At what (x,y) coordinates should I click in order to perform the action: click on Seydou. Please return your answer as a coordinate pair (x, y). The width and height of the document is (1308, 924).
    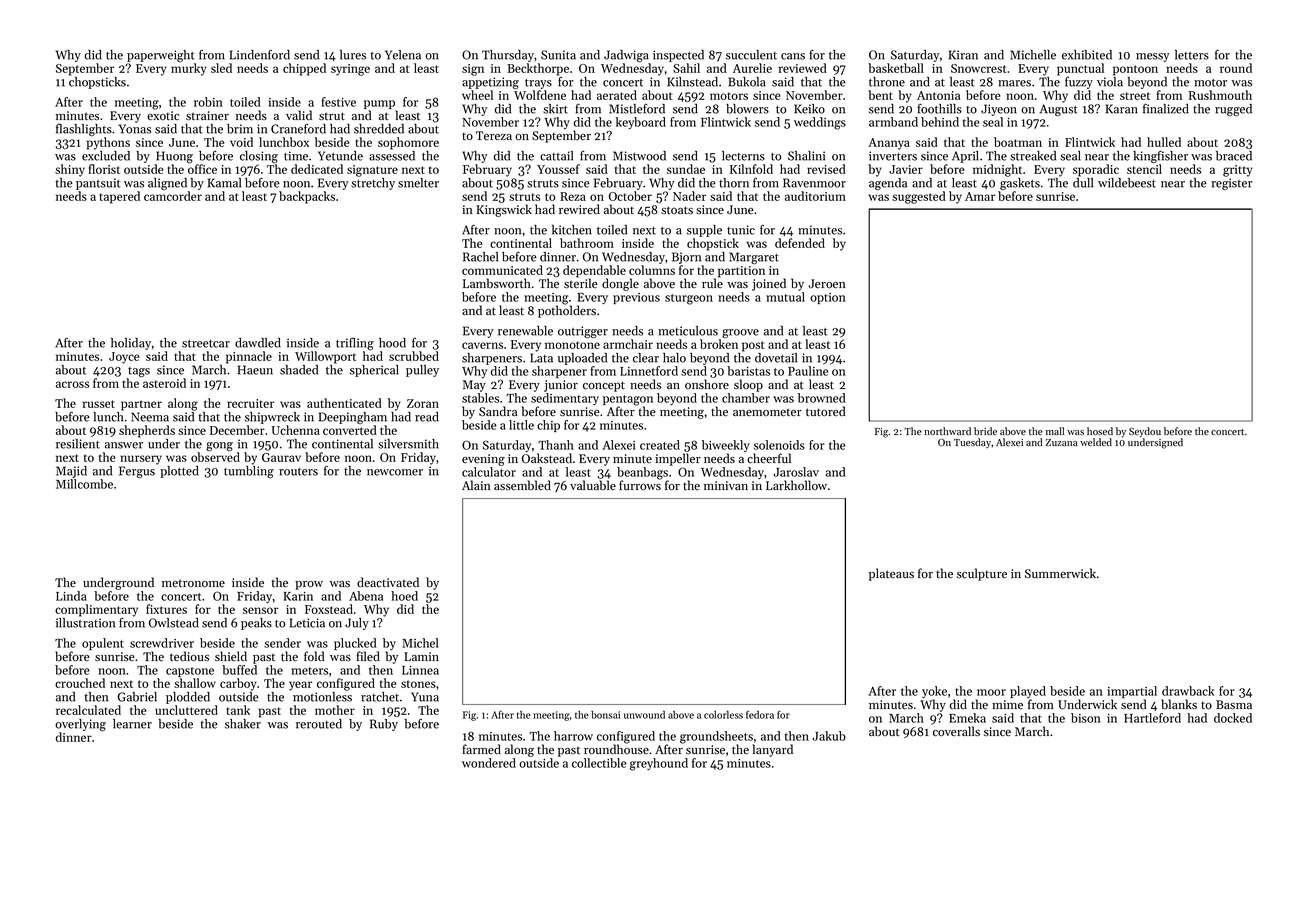
    Looking at the image, I should click on (1145, 432).
